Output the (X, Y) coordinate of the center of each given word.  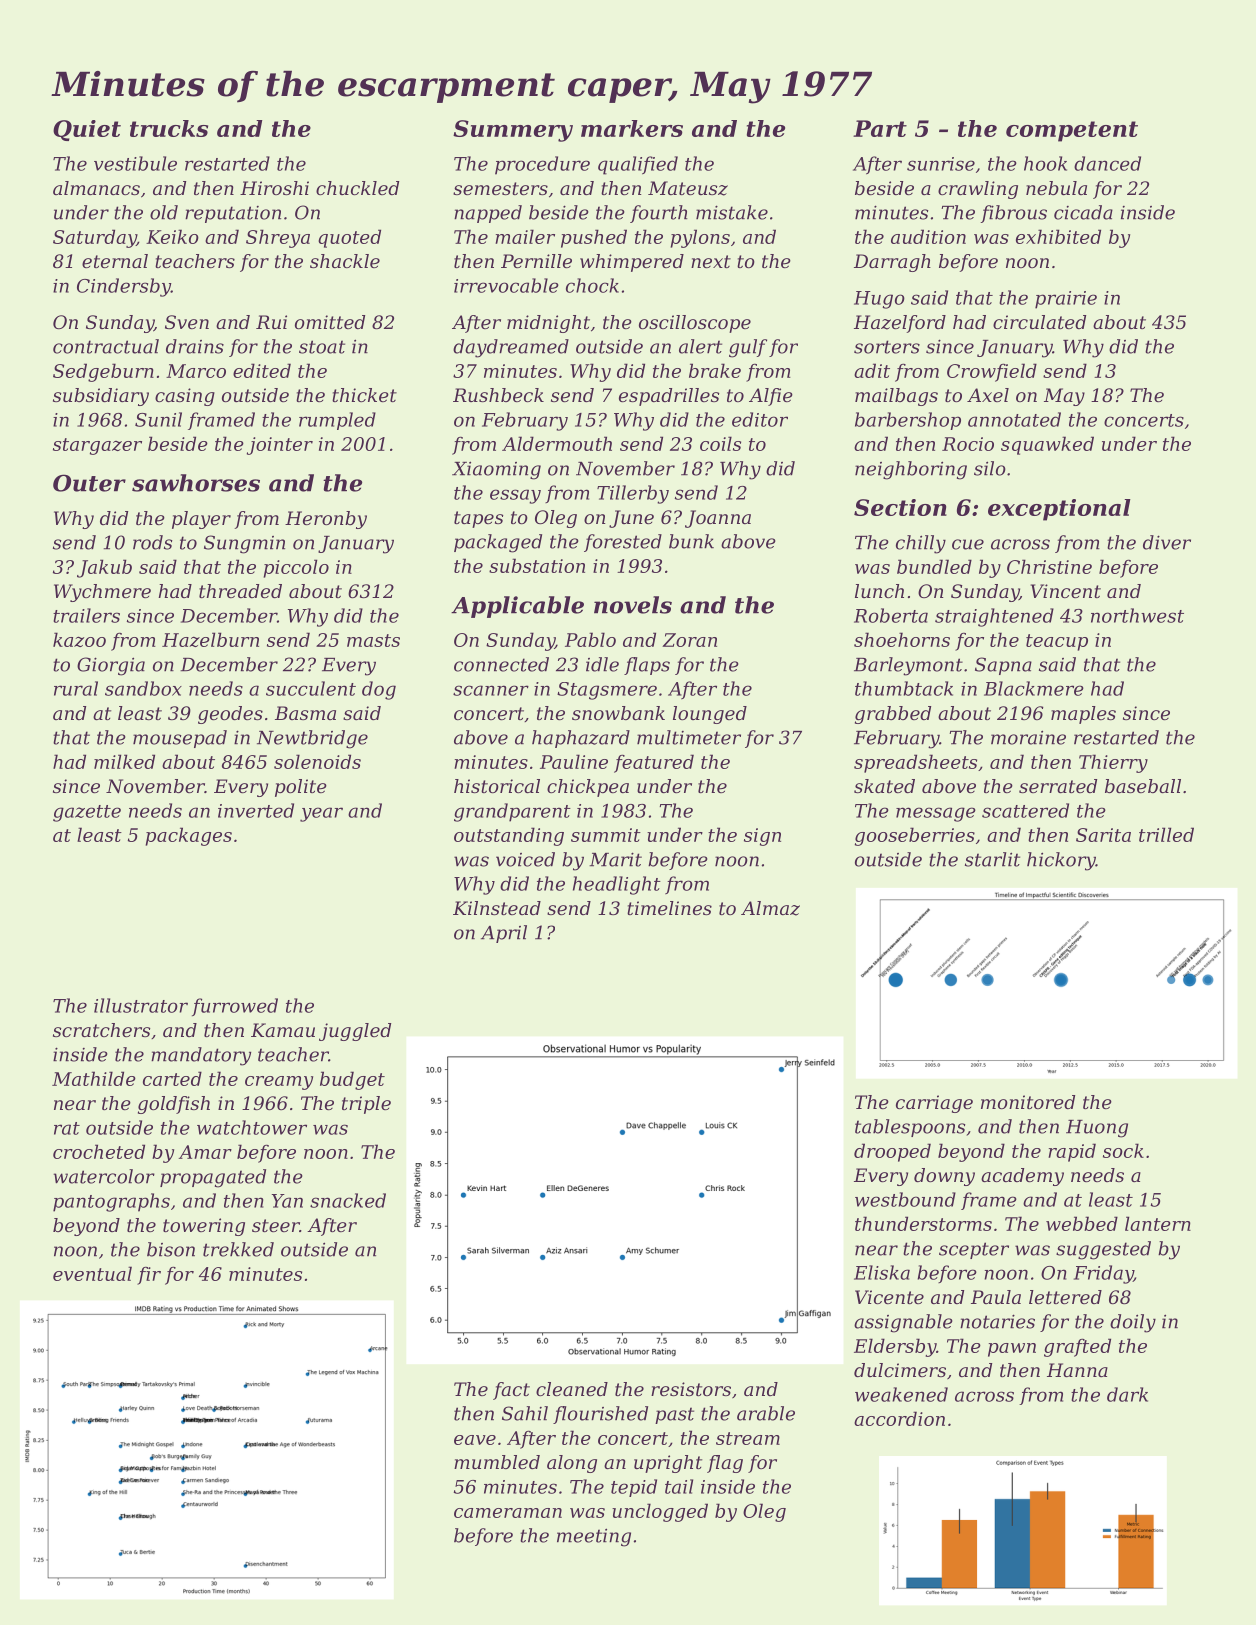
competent (1072, 131)
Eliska (882, 1272)
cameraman (508, 1513)
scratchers (101, 1030)
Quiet (87, 130)
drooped (892, 1152)
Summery (513, 131)
